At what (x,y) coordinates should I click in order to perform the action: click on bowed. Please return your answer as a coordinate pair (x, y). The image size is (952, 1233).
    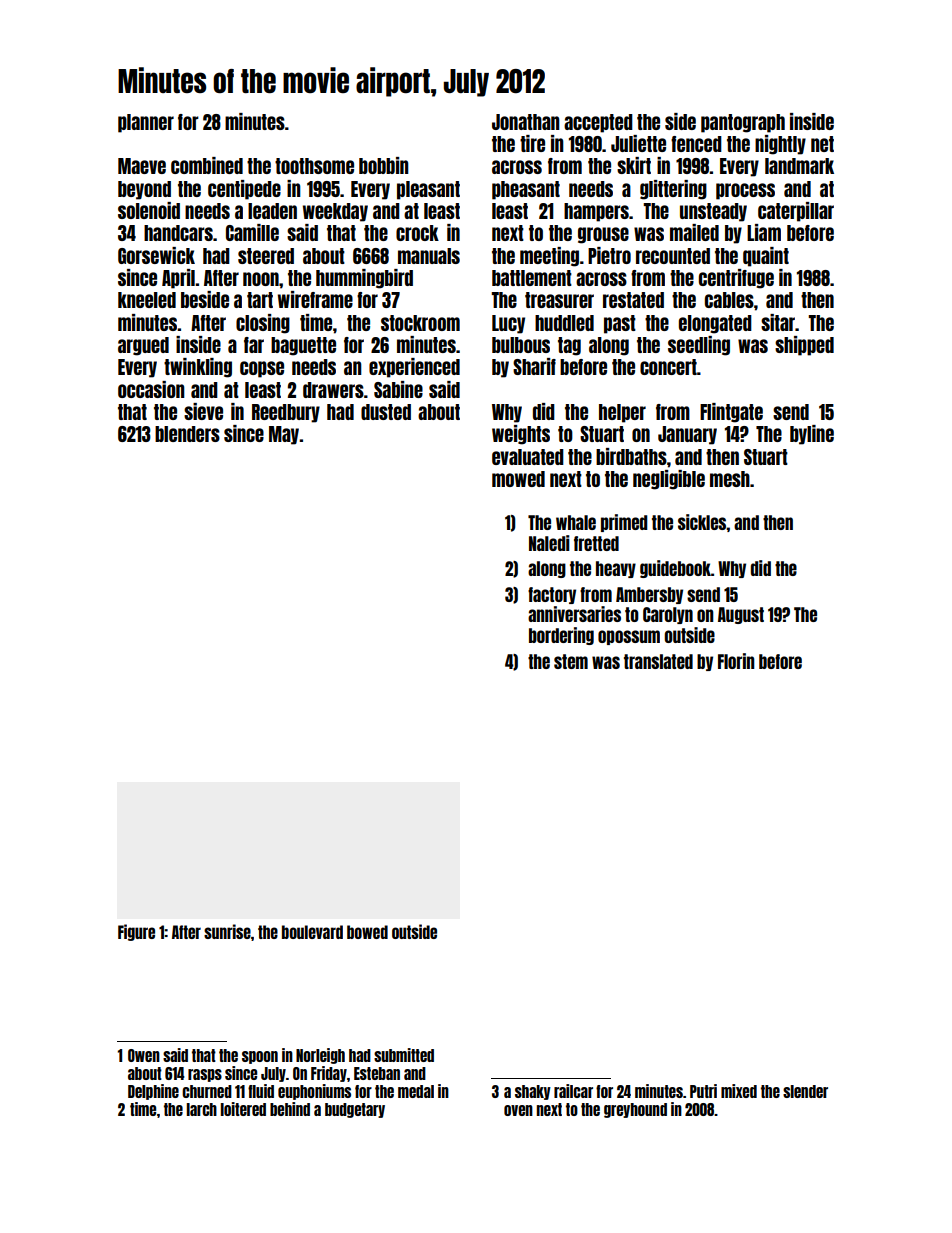
    Looking at the image, I should click on (367, 932).
